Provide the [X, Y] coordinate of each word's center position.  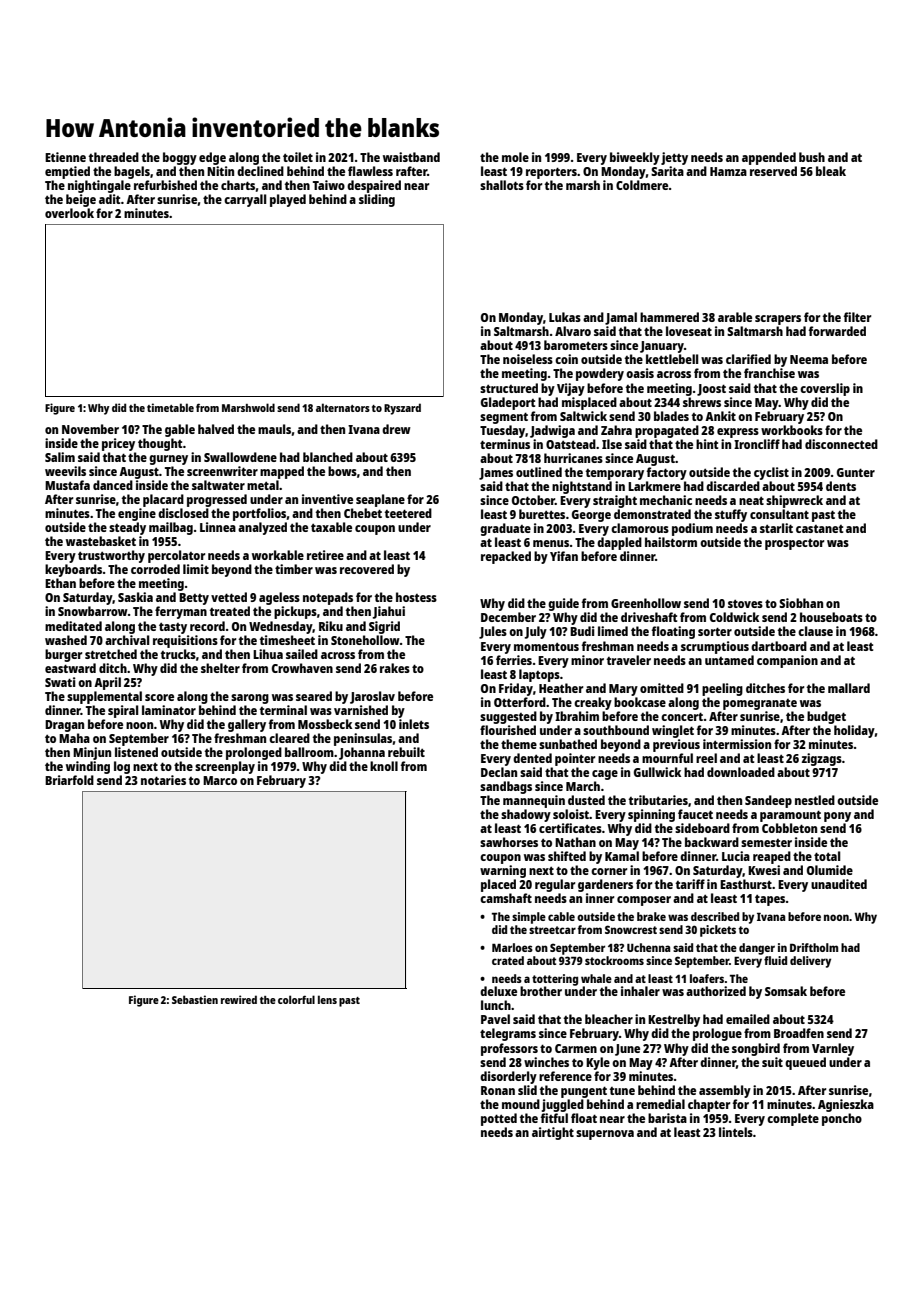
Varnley [833, 1049]
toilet [298, 157]
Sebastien [195, 999]
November [90, 429]
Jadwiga [552, 431]
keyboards [74, 570]
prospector [794, 544]
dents [841, 486]
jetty [674, 158]
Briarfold [69, 780]
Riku [331, 626]
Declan [499, 772]
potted [499, 1119]
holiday [854, 731]
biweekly [635, 158]
